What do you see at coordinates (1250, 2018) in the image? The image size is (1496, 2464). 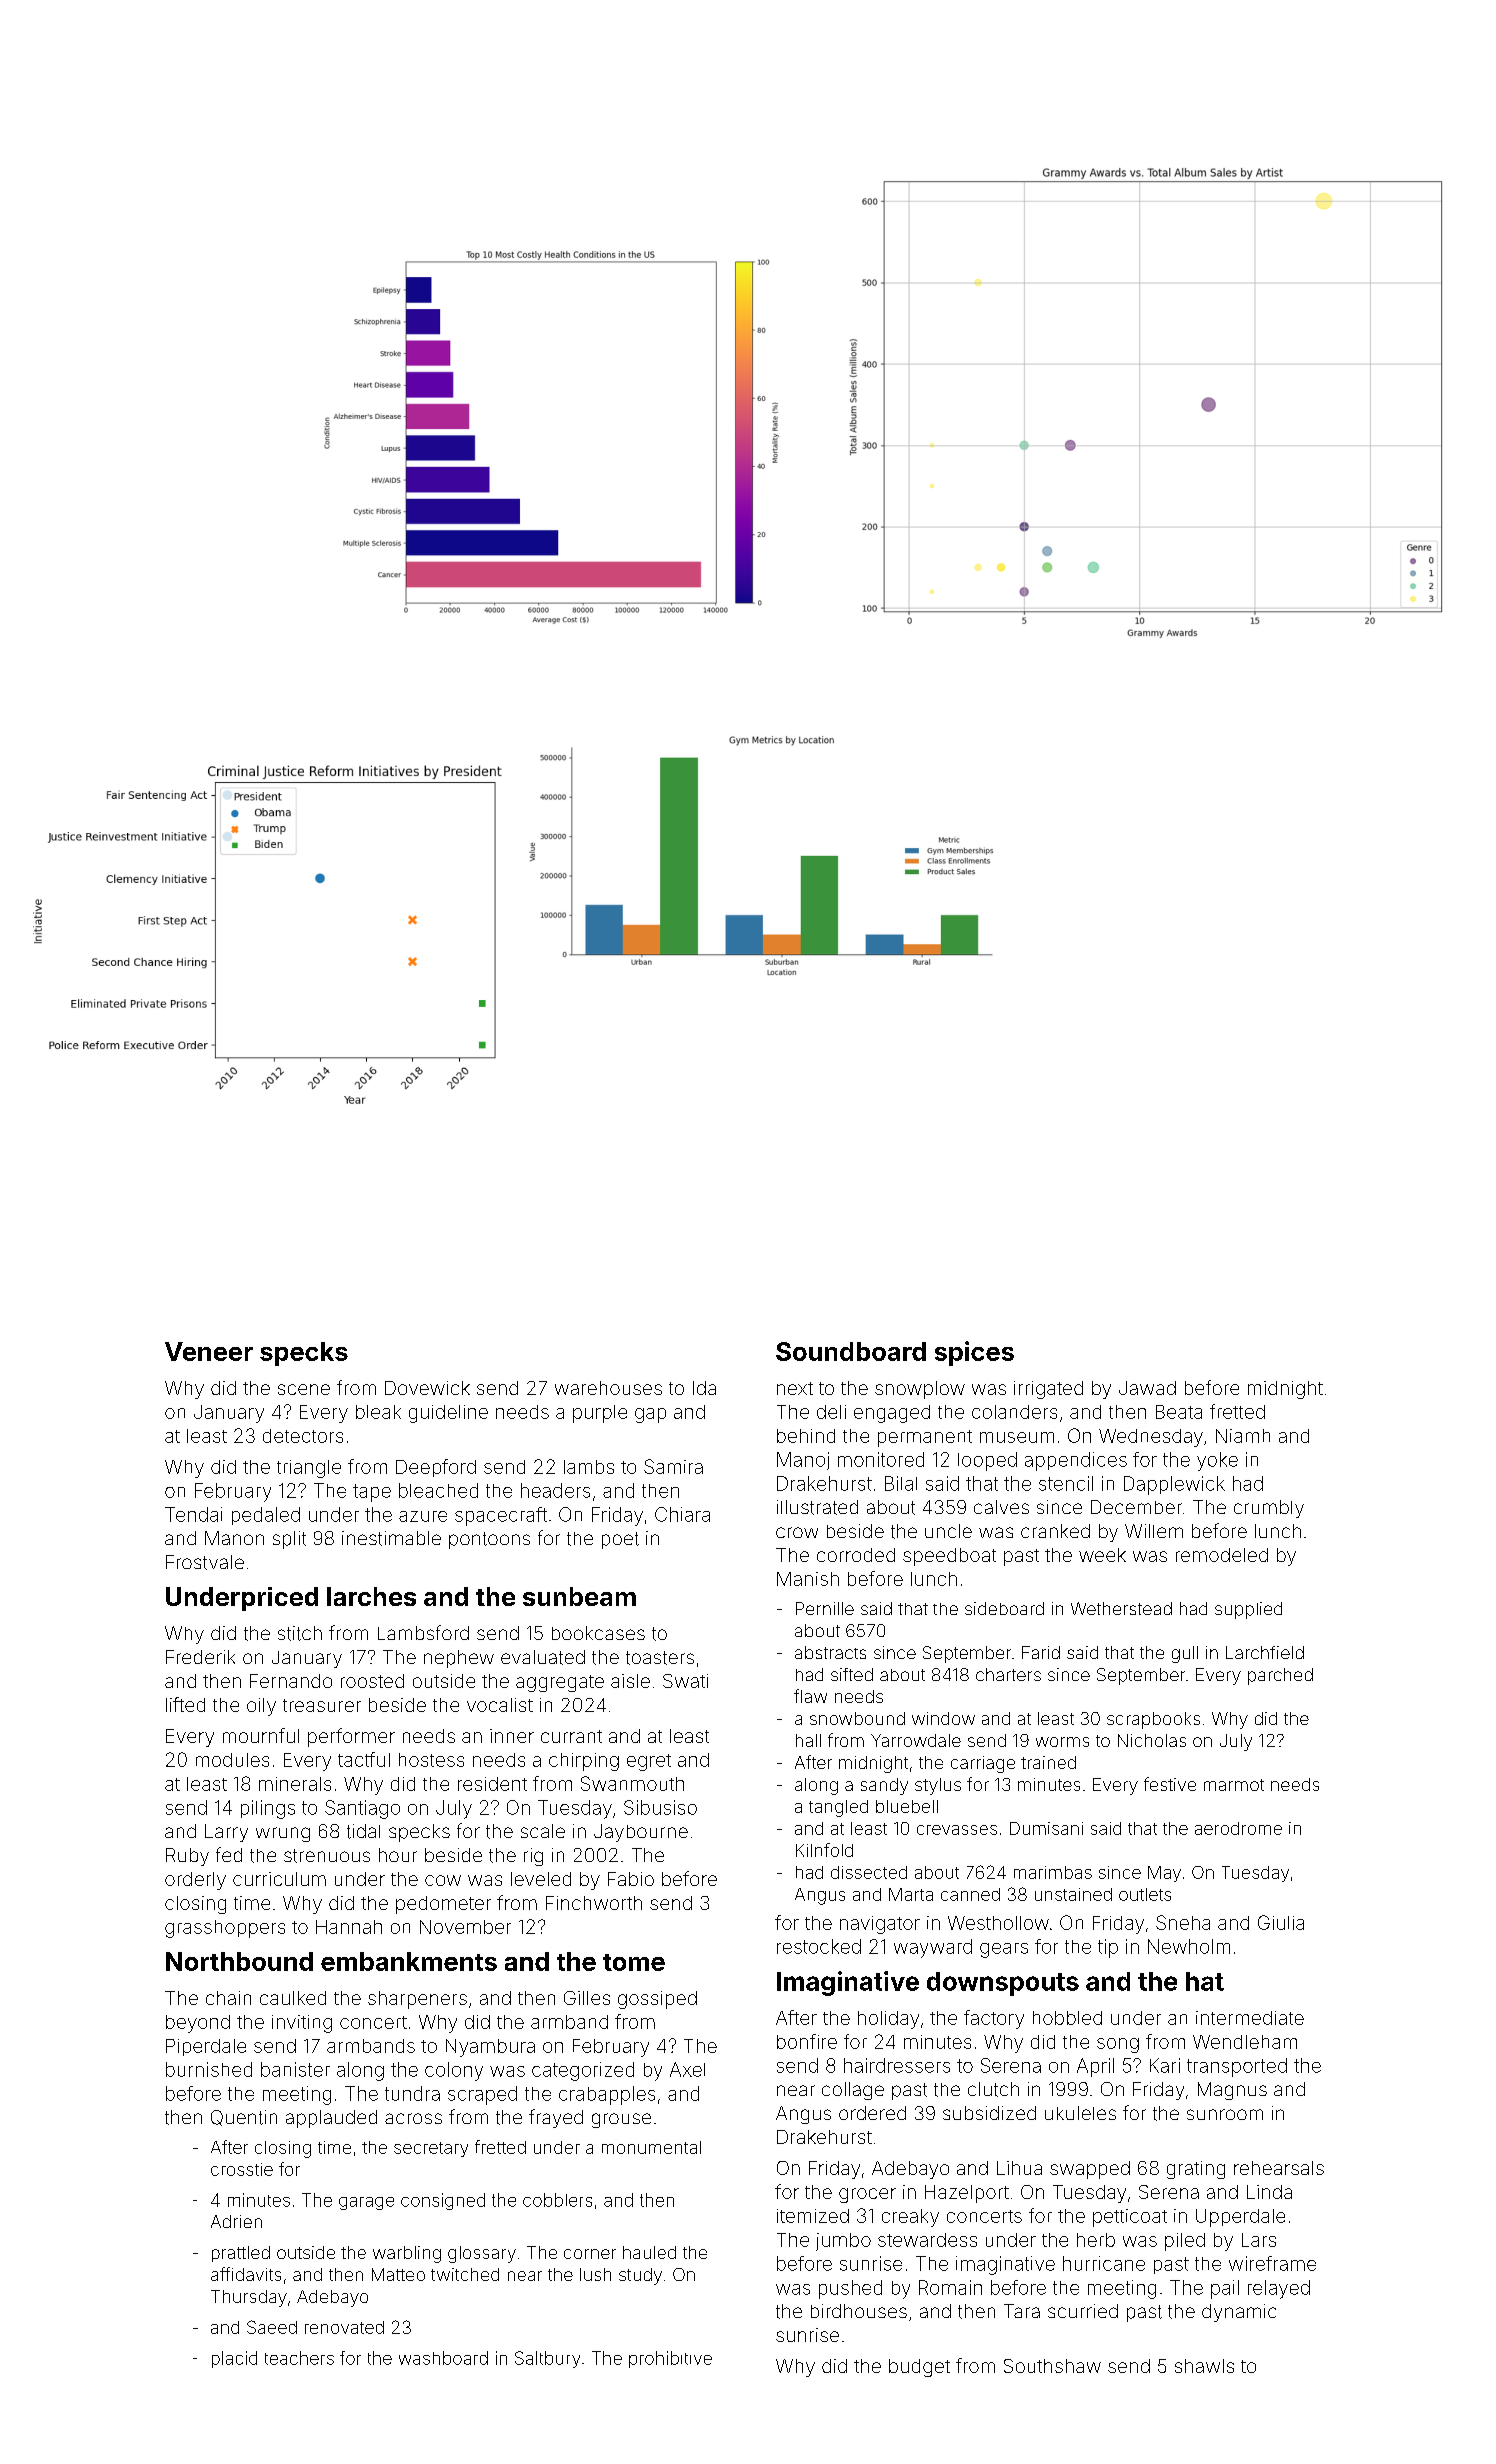 I see `intermediate` at bounding box center [1250, 2018].
